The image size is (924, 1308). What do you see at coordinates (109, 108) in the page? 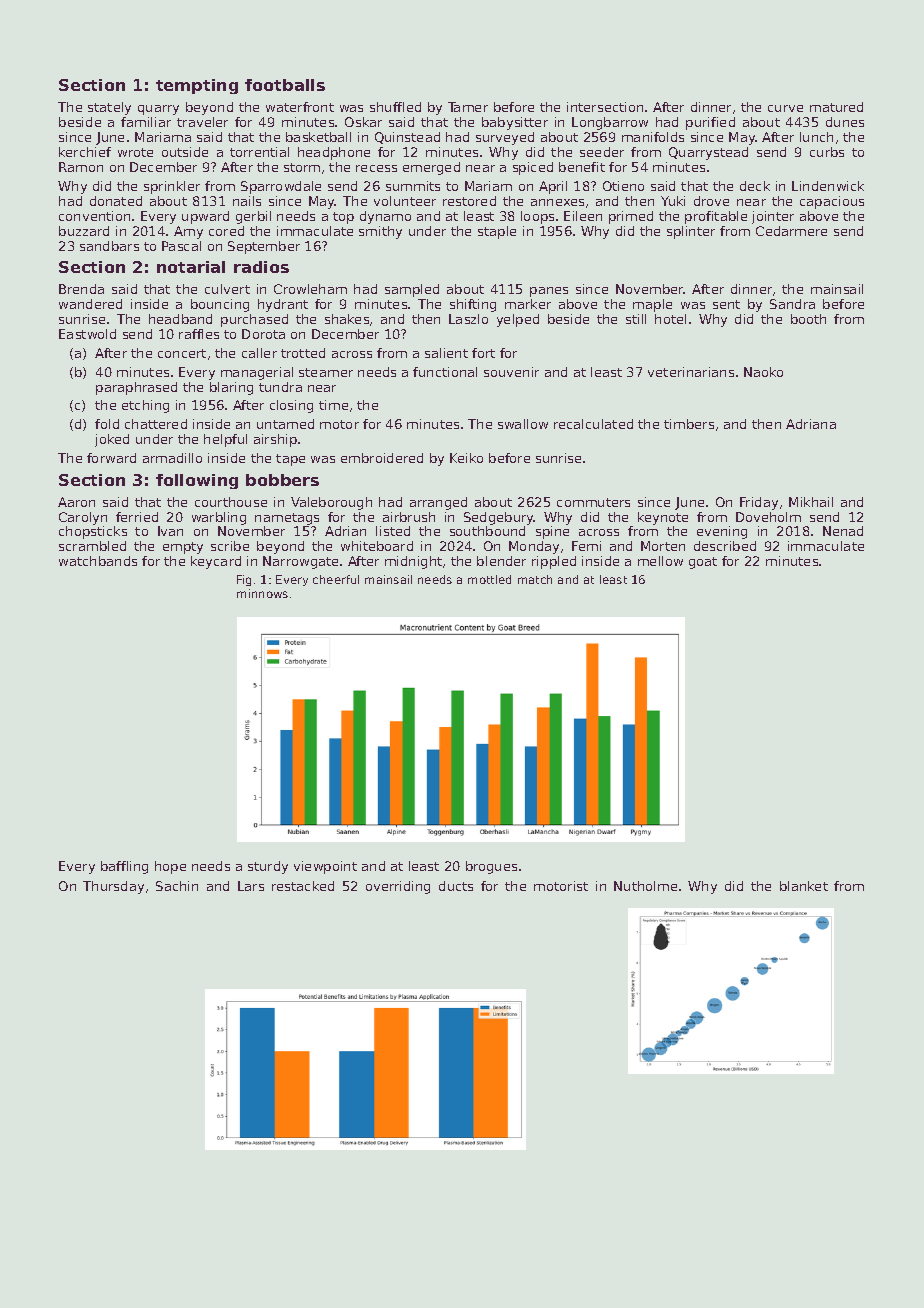
I see `stately` at bounding box center [109, 108].
